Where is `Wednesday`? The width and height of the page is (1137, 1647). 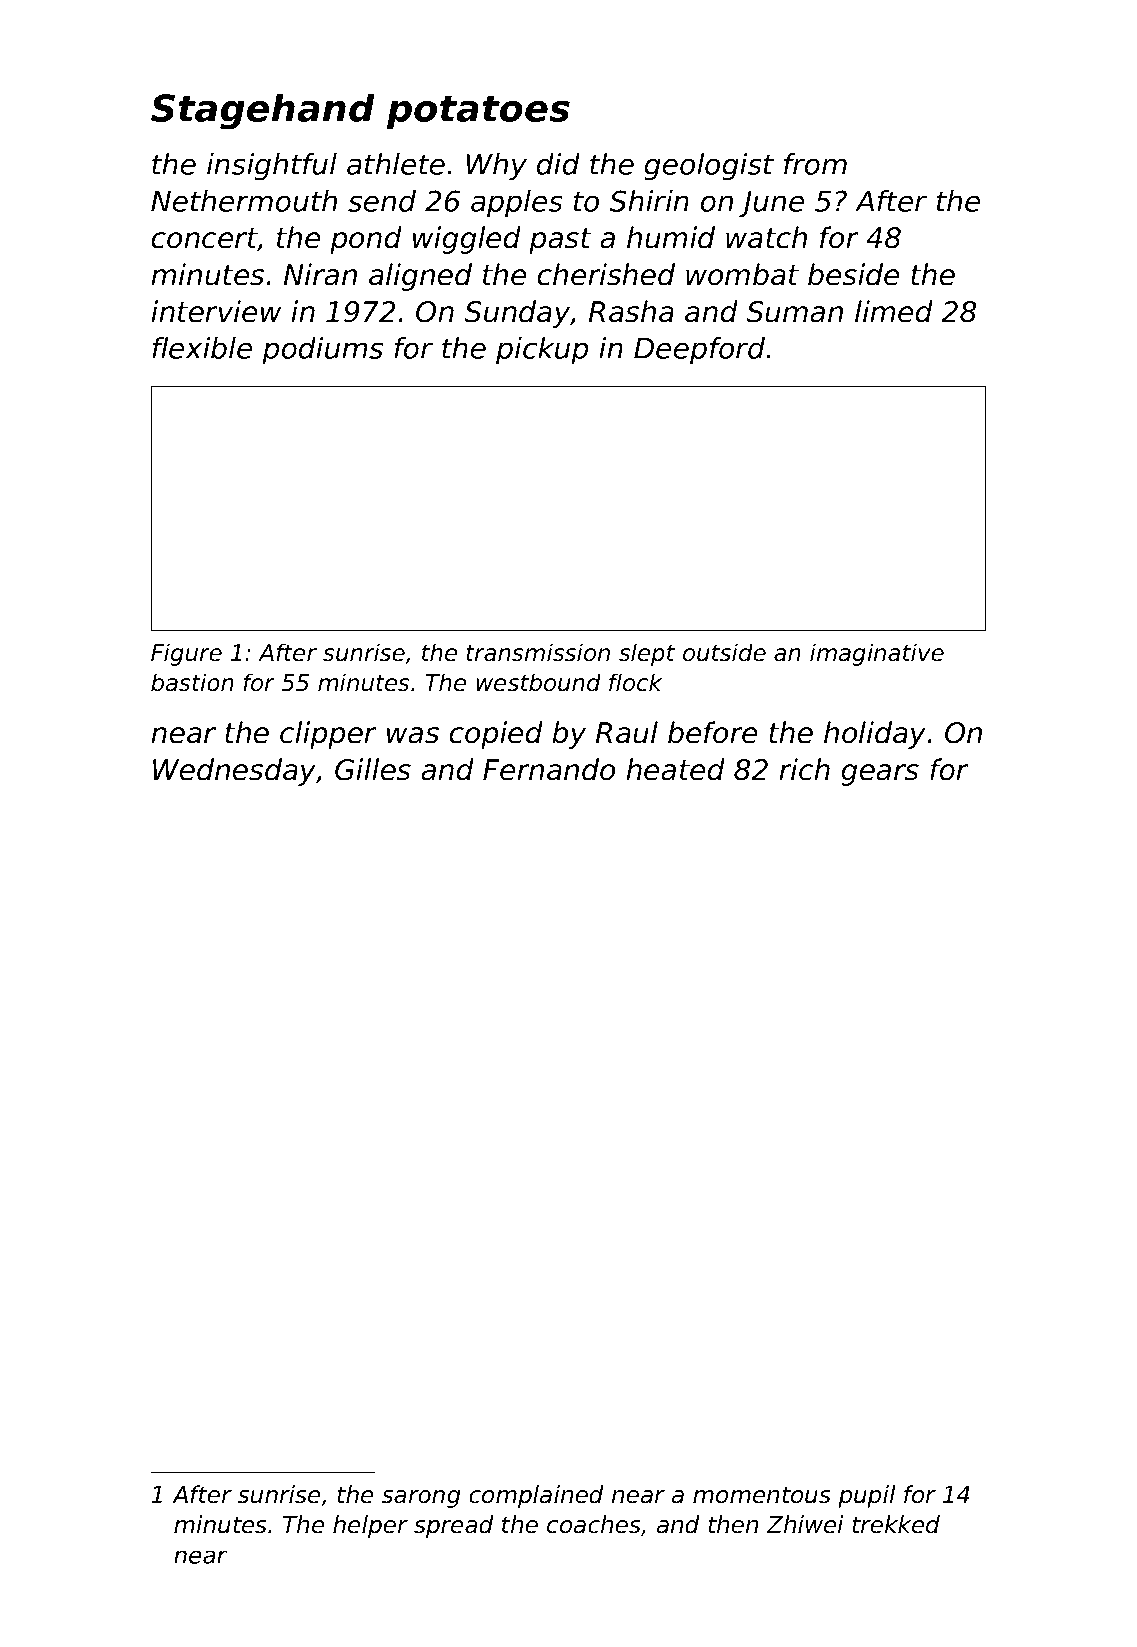 Wednesday is located at coordinates (234, 772).
